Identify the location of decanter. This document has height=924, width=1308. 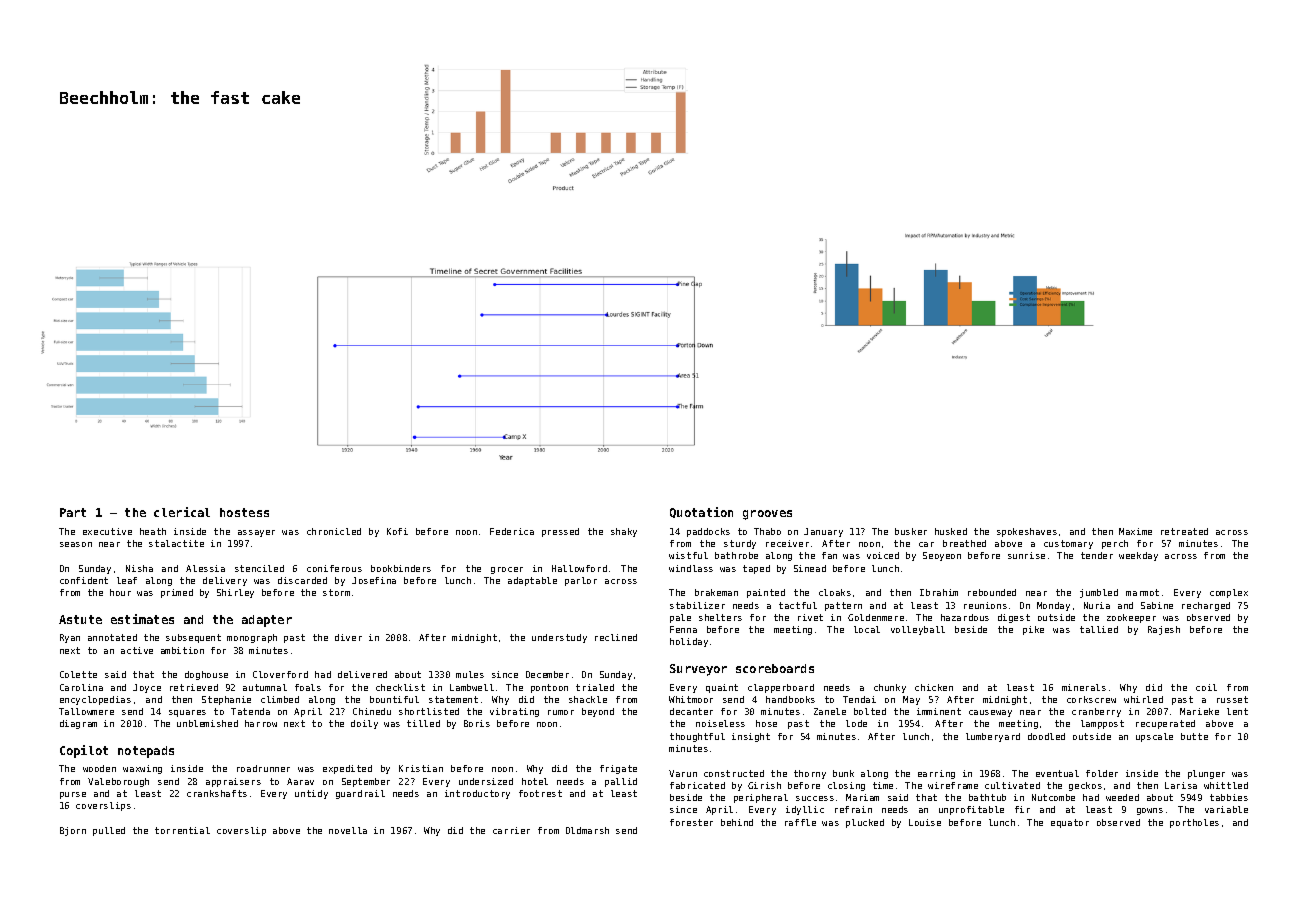
(691, 711).
